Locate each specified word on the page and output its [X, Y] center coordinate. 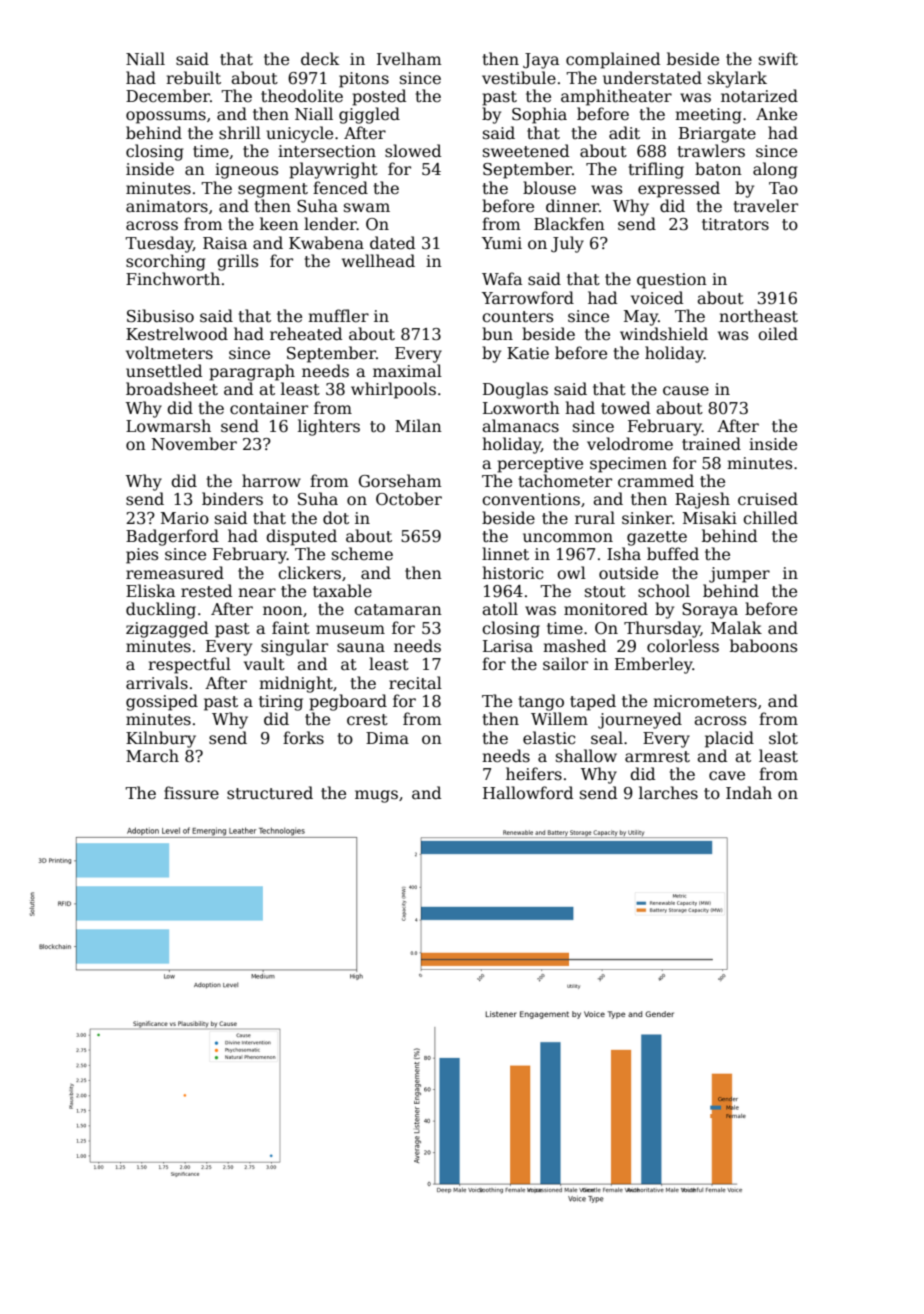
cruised [768, 498]
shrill [240, 132]
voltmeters [169, 353]
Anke [776, 113]
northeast [758, 316]
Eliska [150, 590]
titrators [735, 224]
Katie [528, 353]
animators [167, 206]
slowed [413, 151]
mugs [376, 796]
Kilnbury [161, 739]
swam [367, 207]
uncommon [568, 538]
